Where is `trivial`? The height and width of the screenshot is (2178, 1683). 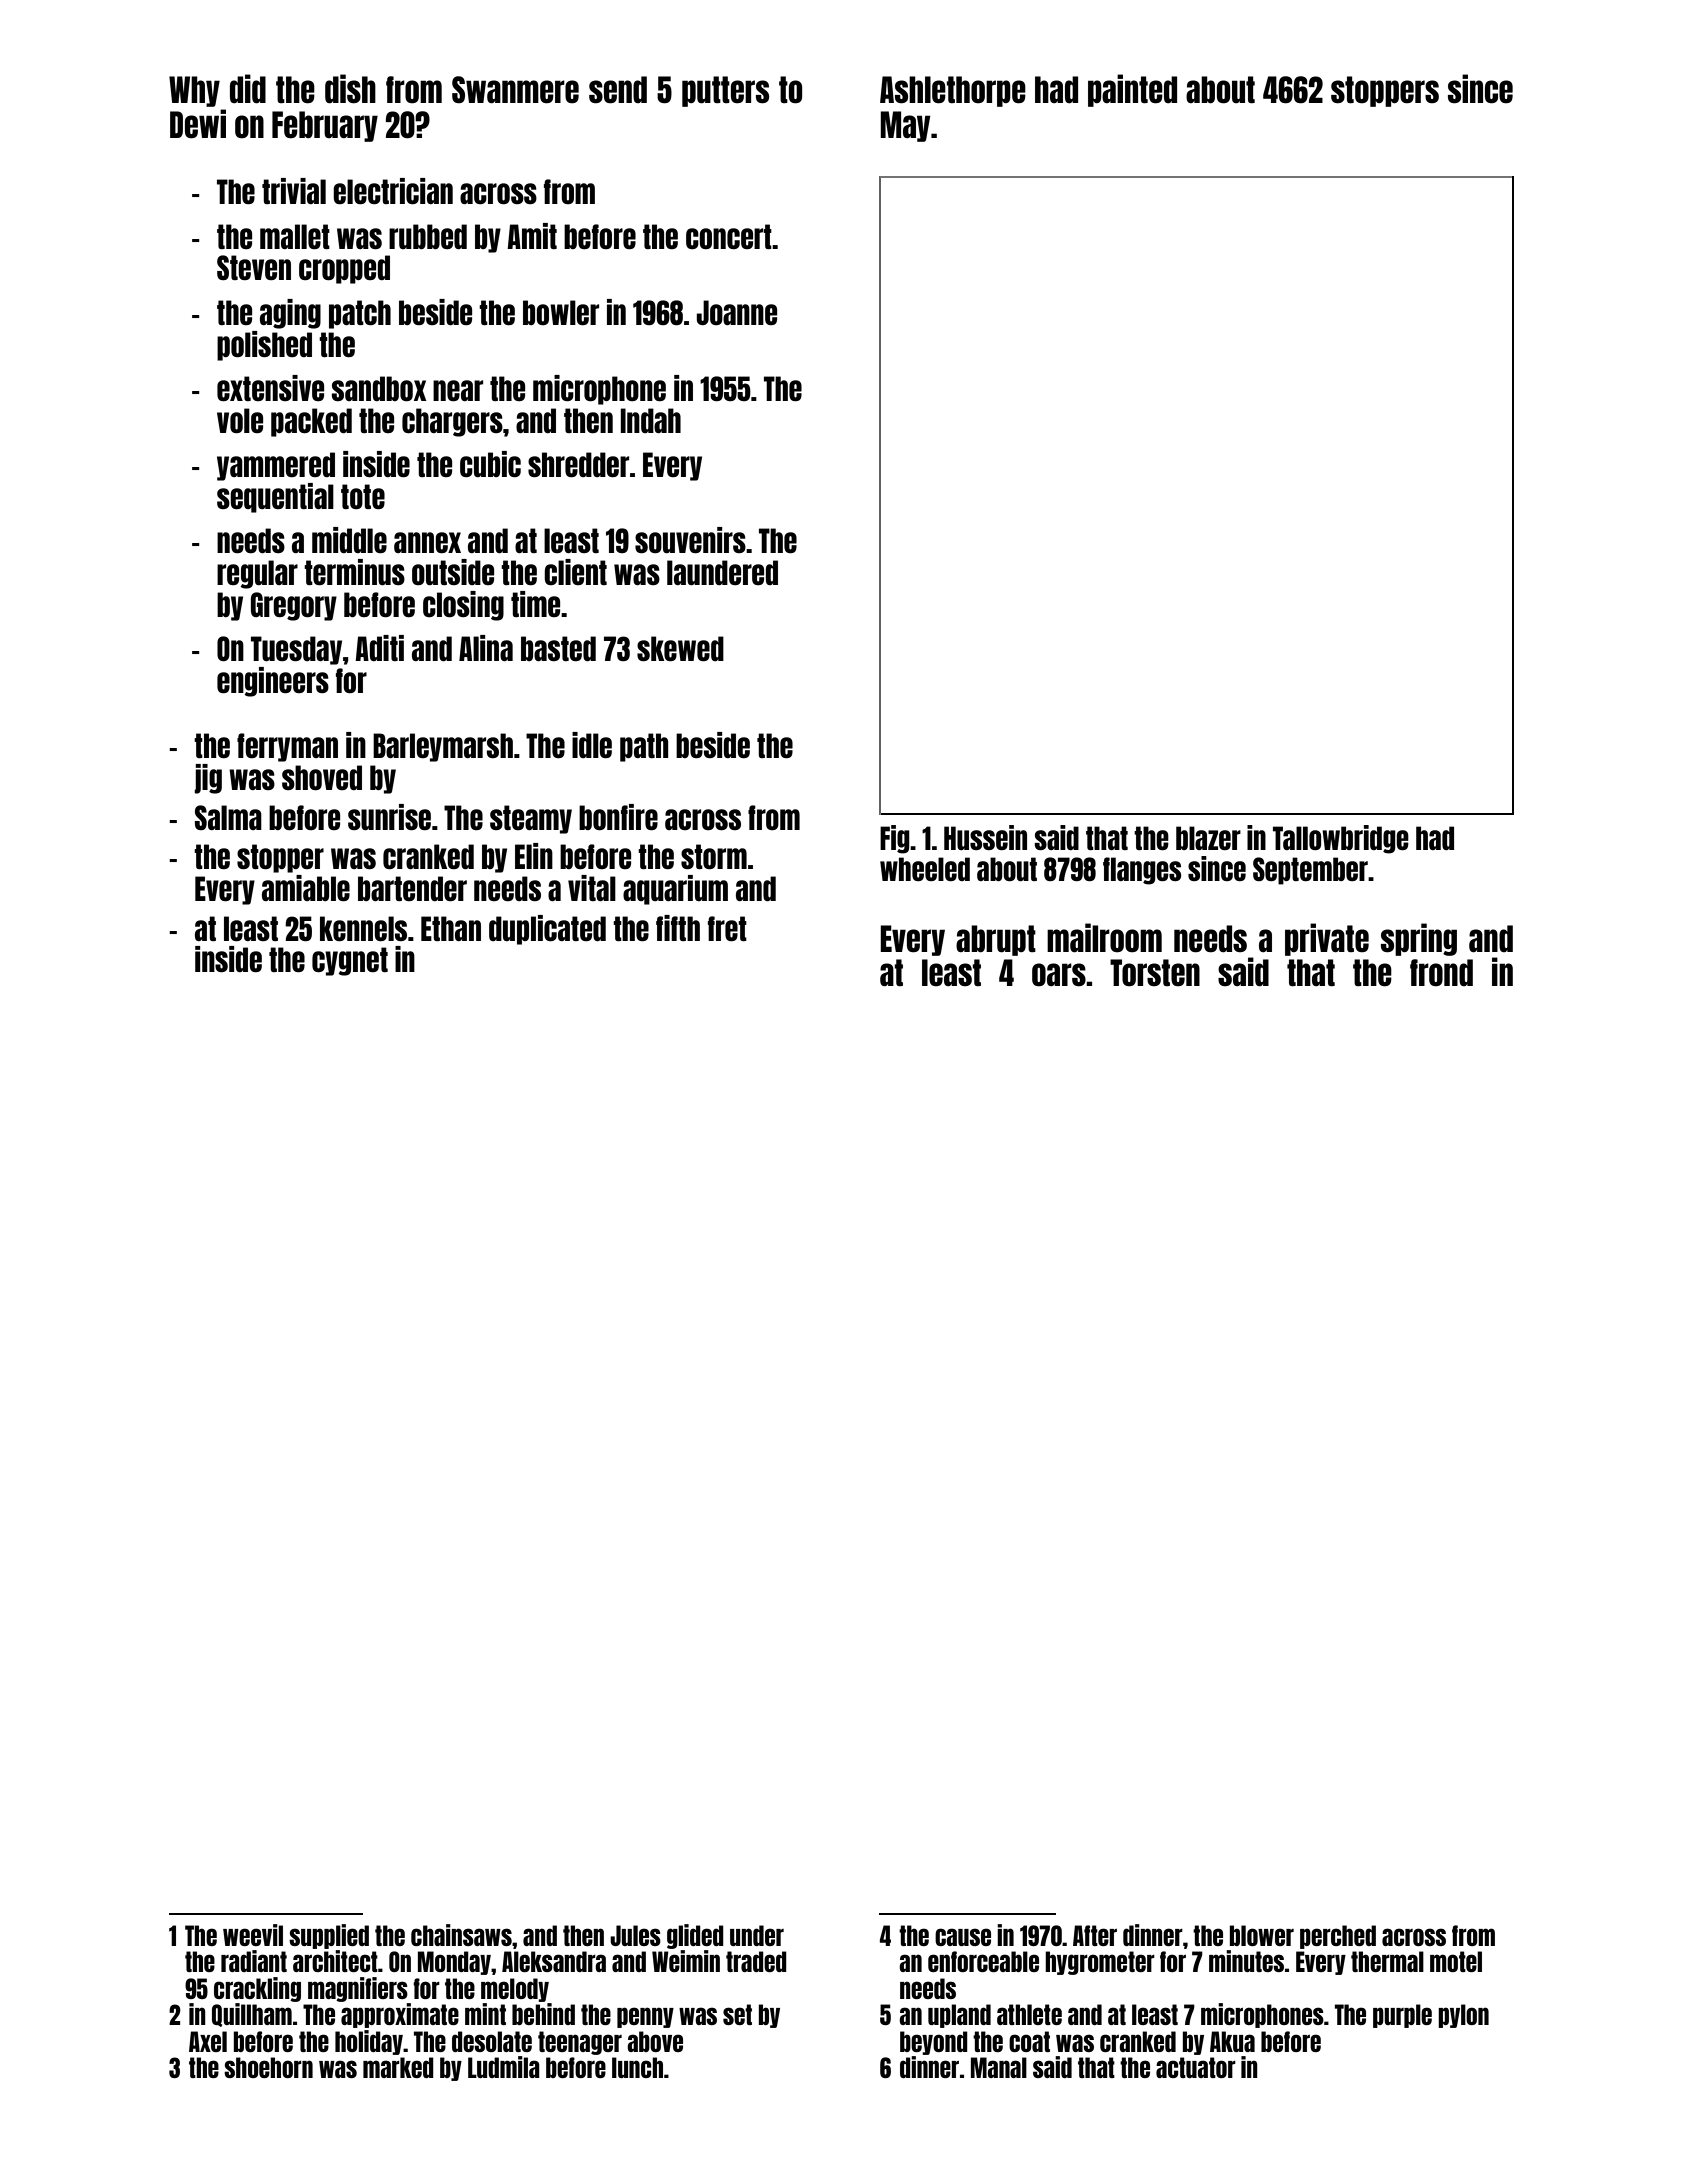
trivial is located at coordinates (294, 191).
